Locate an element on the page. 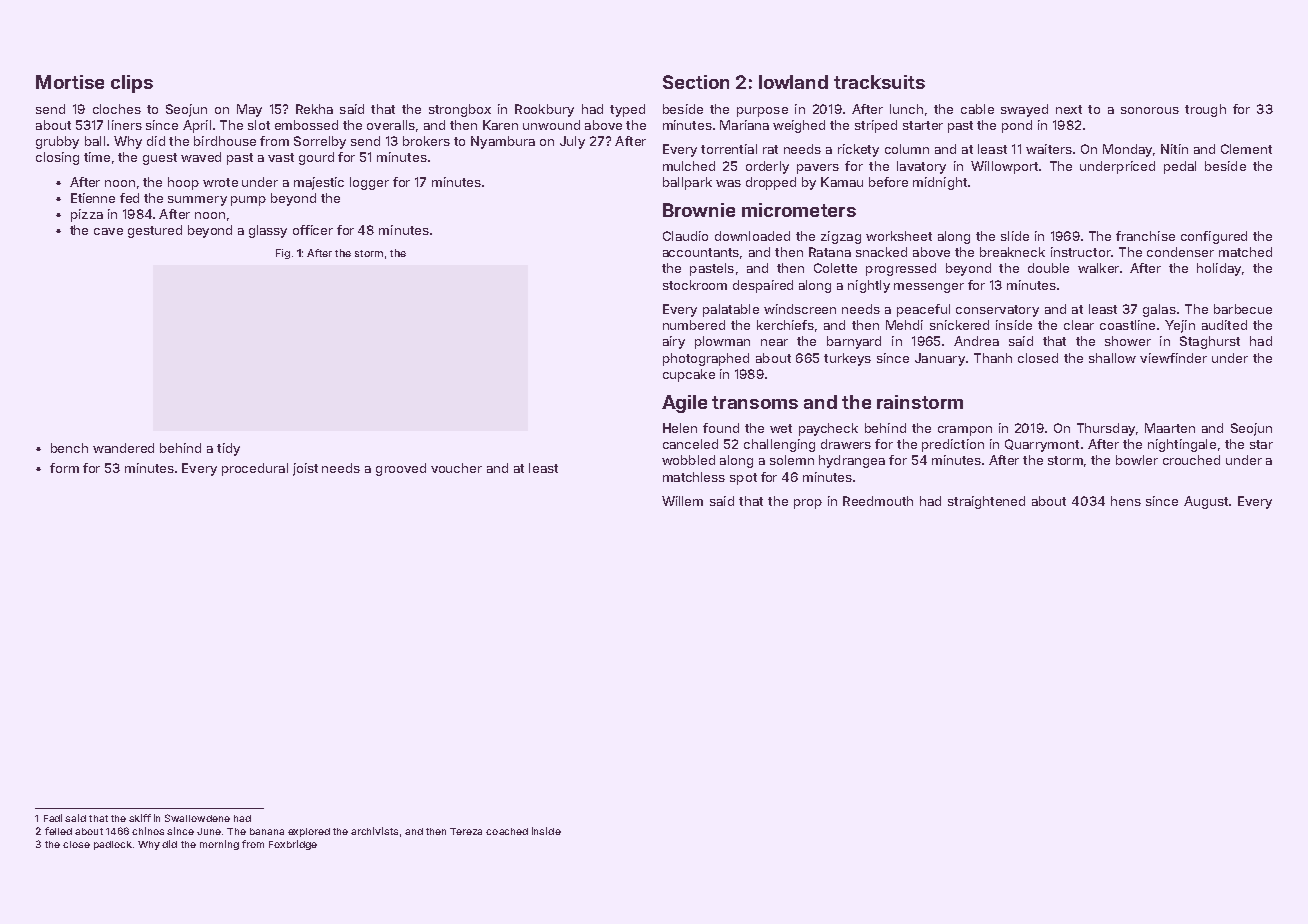 The height and width of the image is (924, 1308). skiff is located at coordinates (140, 818).
